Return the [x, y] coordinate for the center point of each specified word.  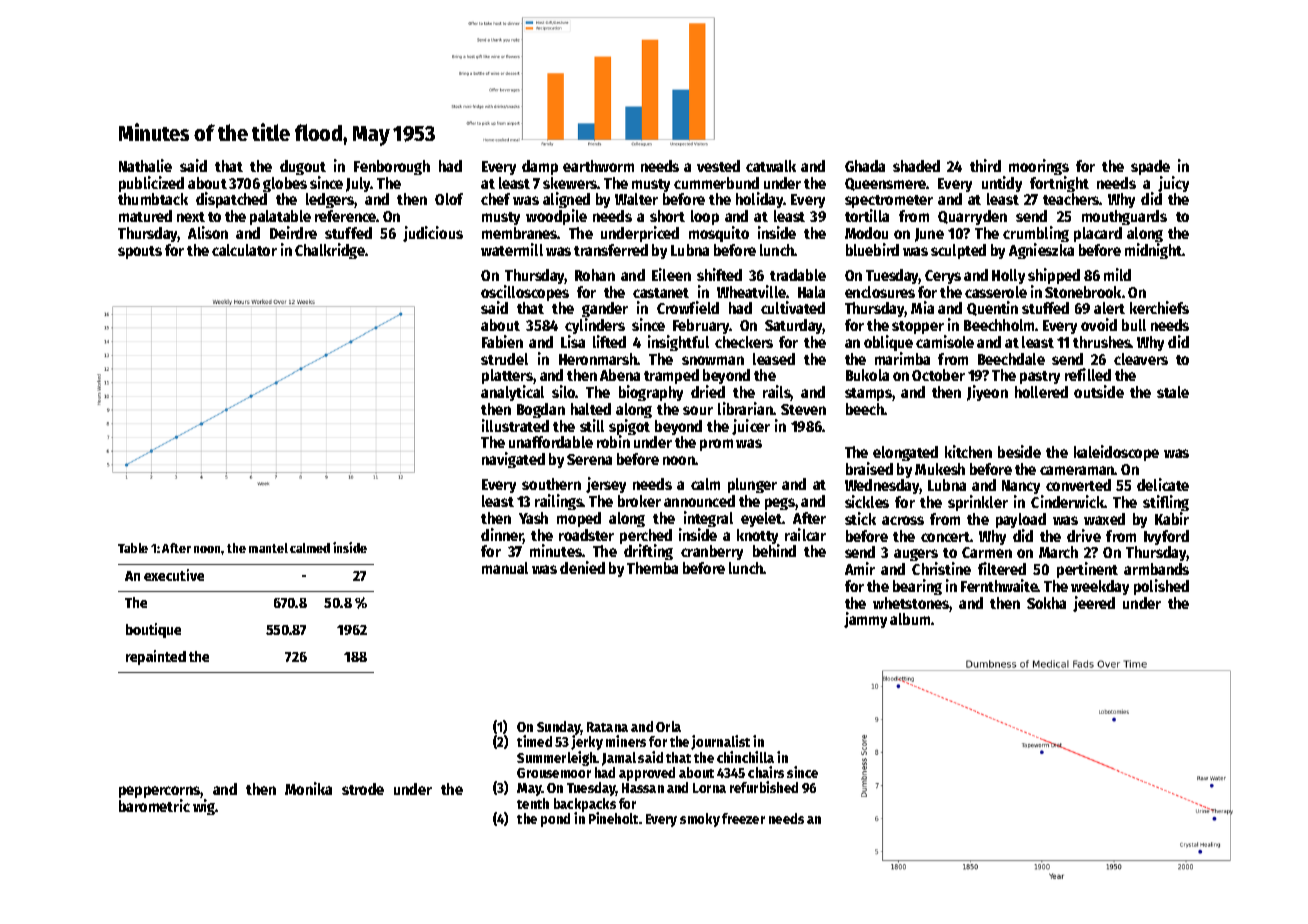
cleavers [1141, 359]
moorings [1039, 167]
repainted [156, 657]
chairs [766, 772]
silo [564, 391]
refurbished [764, 787]
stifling [1166, 503]
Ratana [607, 727]
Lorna [709, 788]
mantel [268, 548]
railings [559, 502]
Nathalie [145, 165]
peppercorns [160, 793]
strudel [504, 359]
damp [540, 167]
